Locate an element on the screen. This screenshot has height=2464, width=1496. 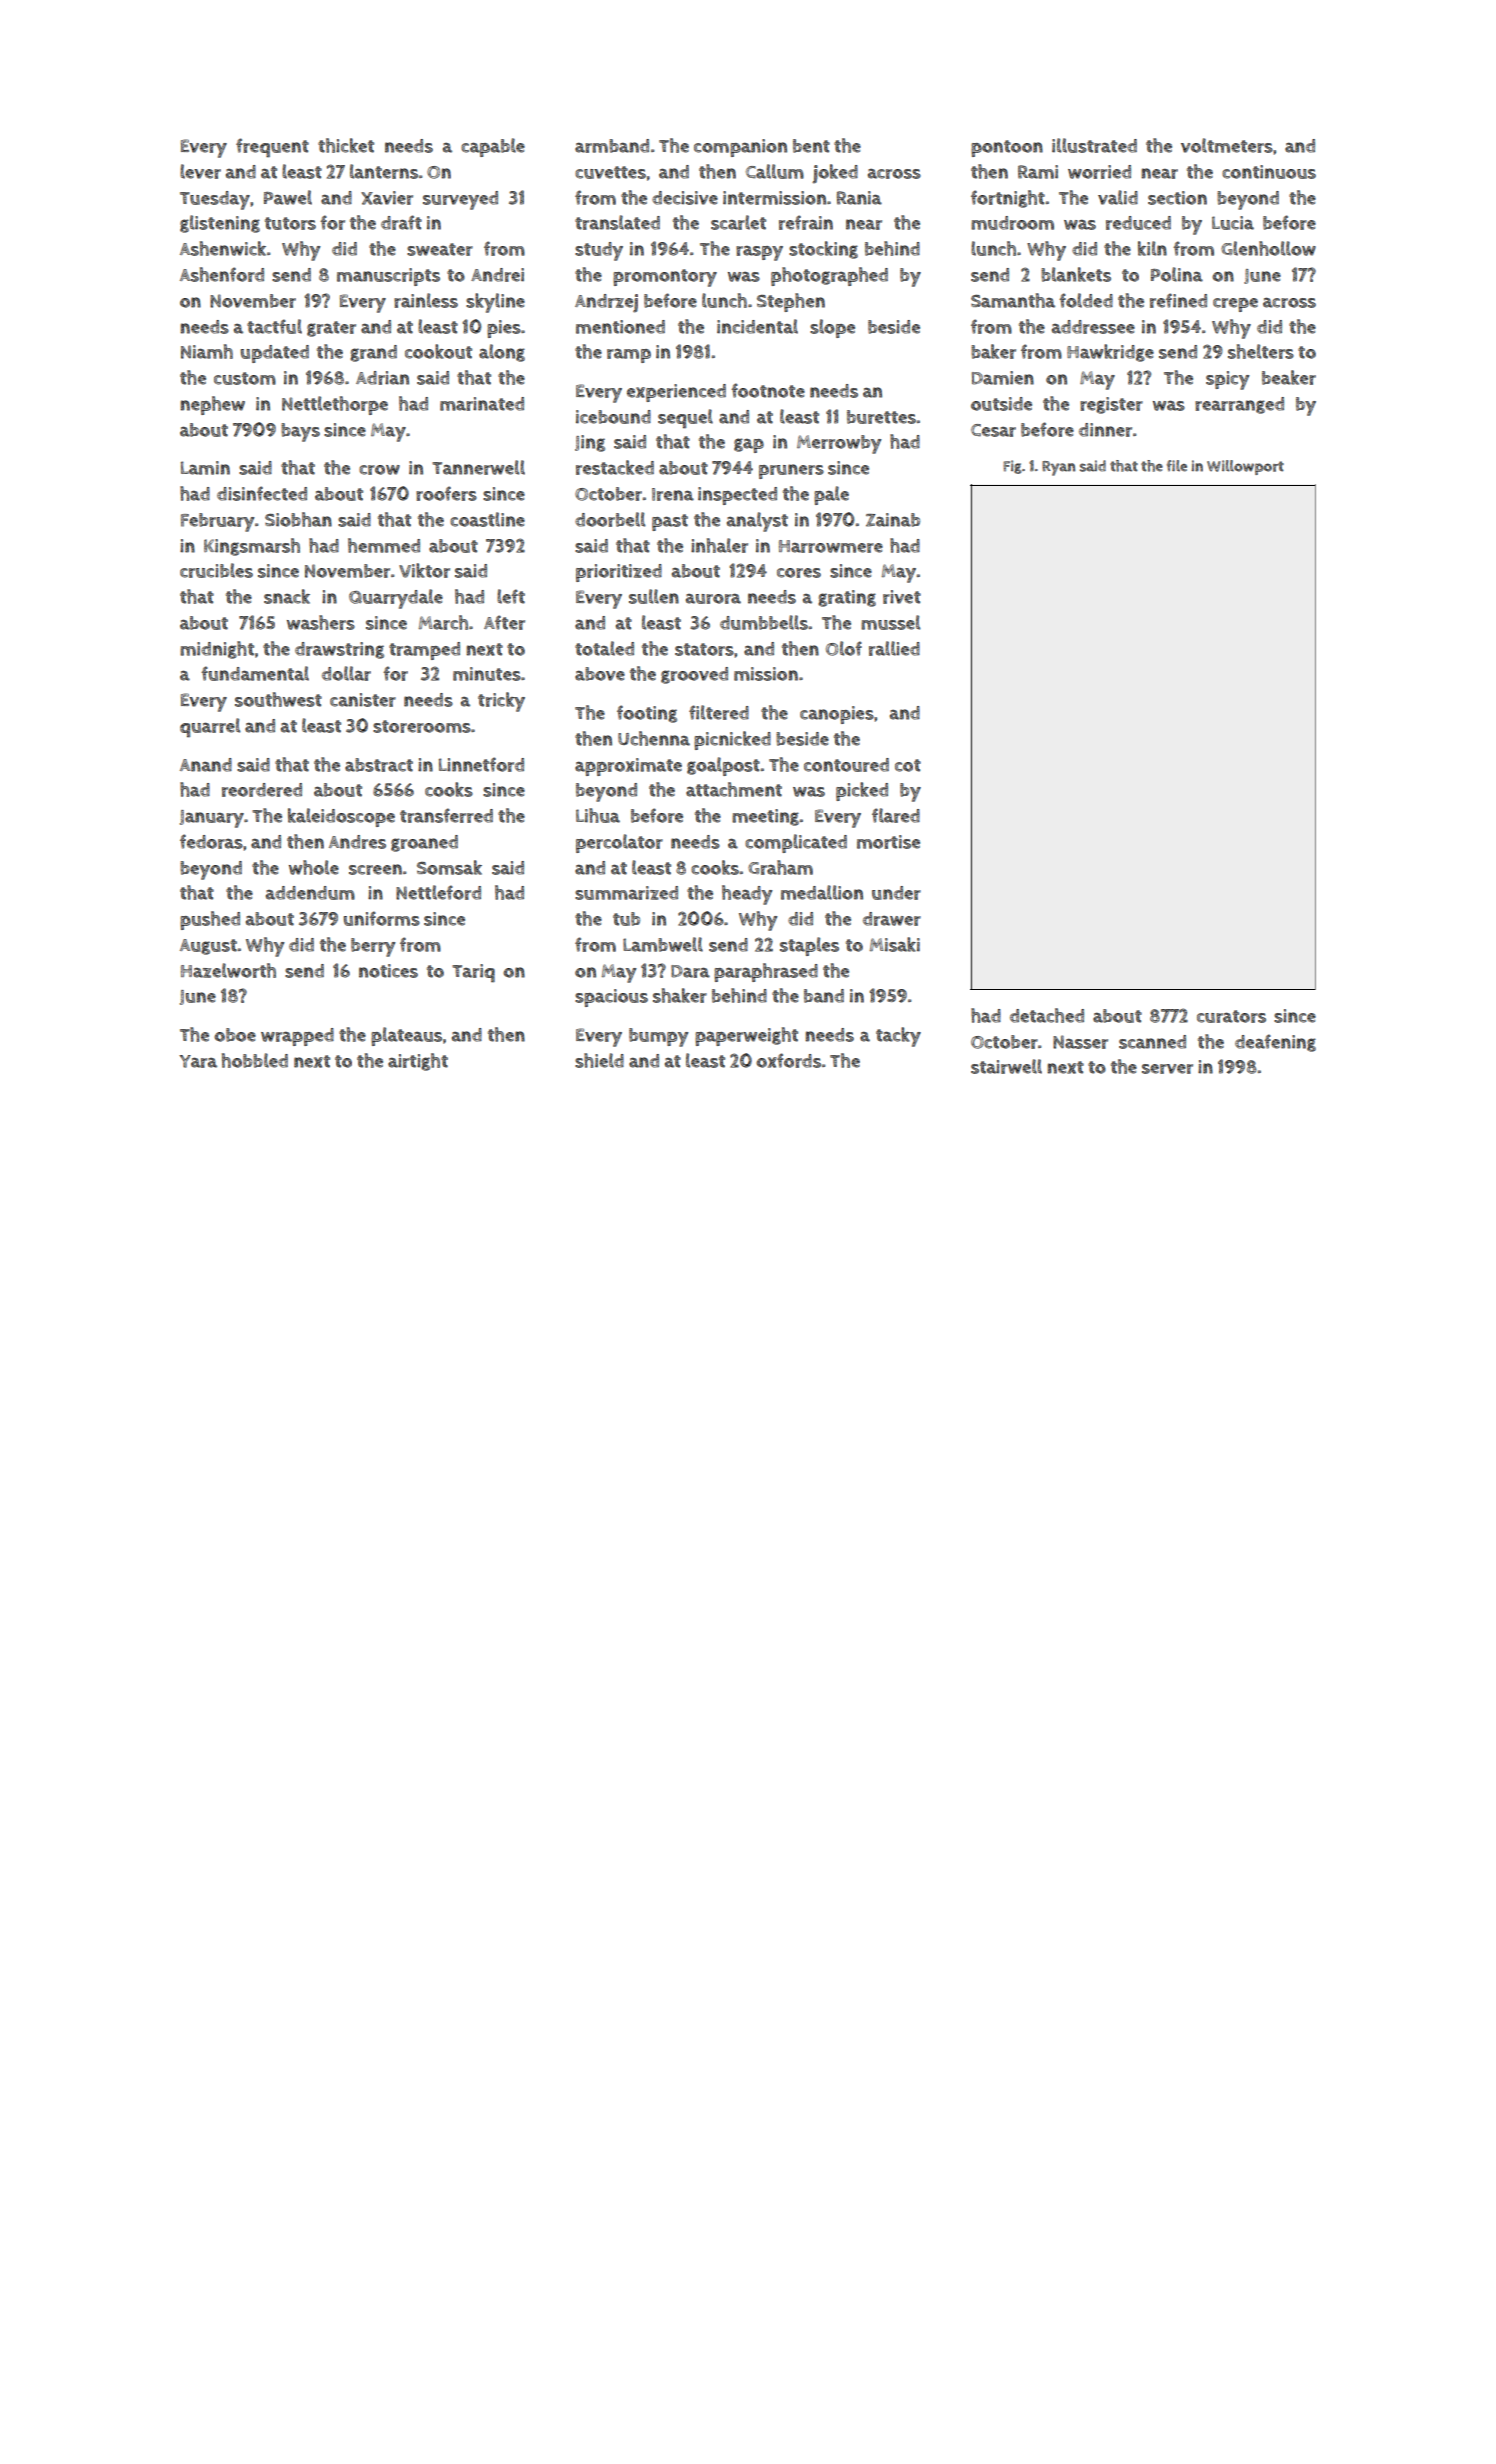
grating is located at coordinates (847, 598).
